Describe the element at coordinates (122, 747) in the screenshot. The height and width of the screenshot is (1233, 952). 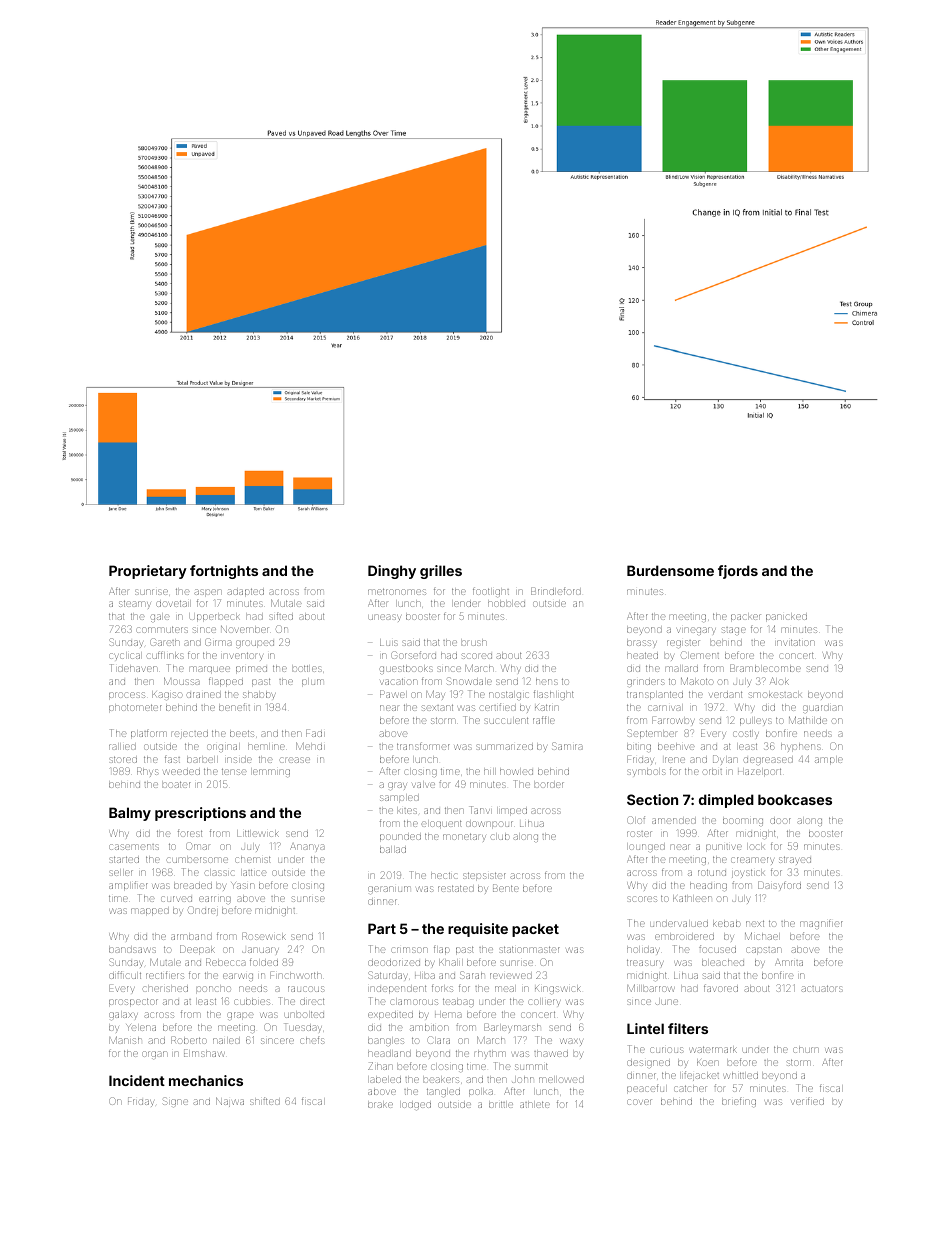
I see `rallied` at that location.
